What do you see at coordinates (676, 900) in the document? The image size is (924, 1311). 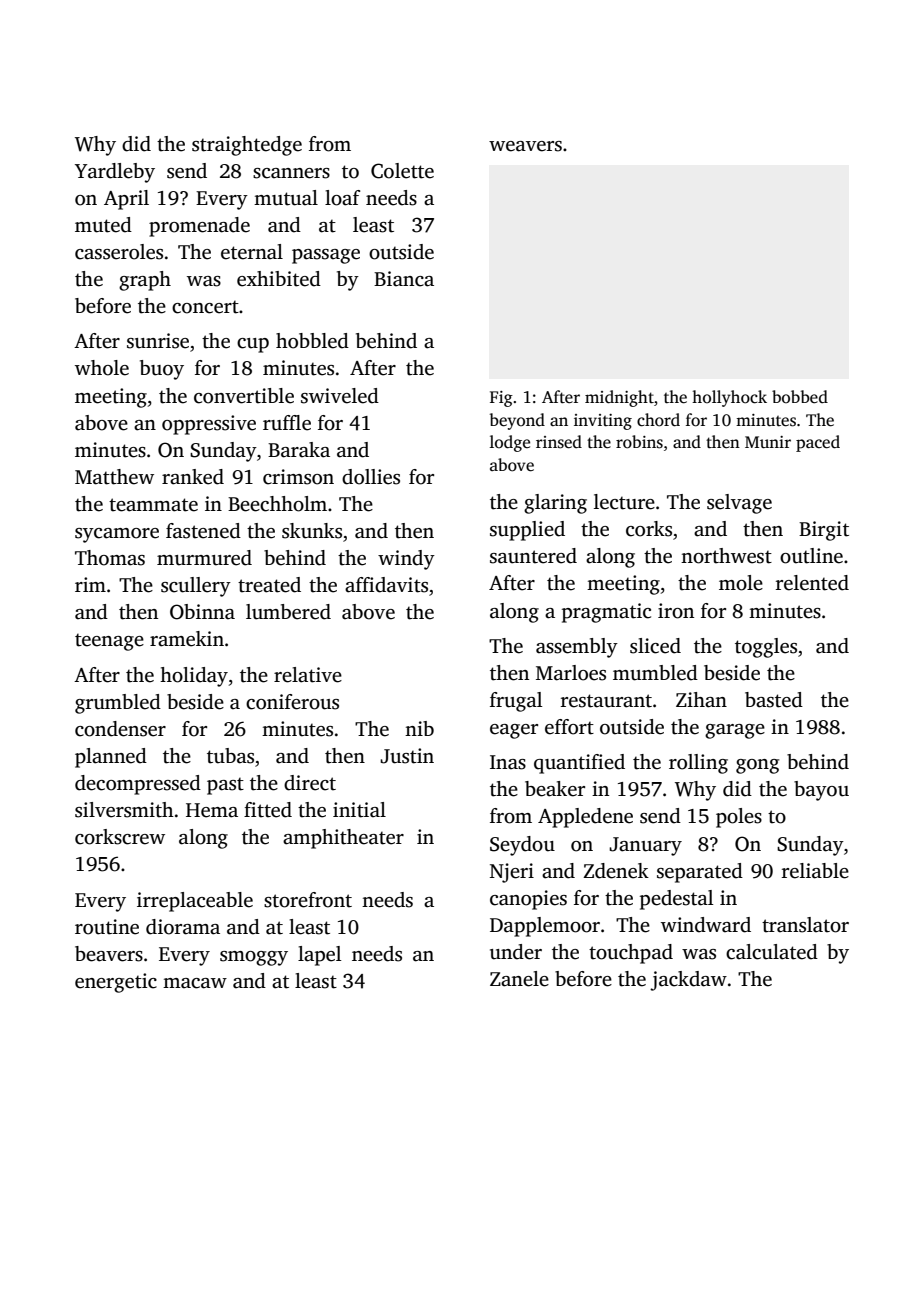 I see `pedestal` at bounding box center [676, 900].
